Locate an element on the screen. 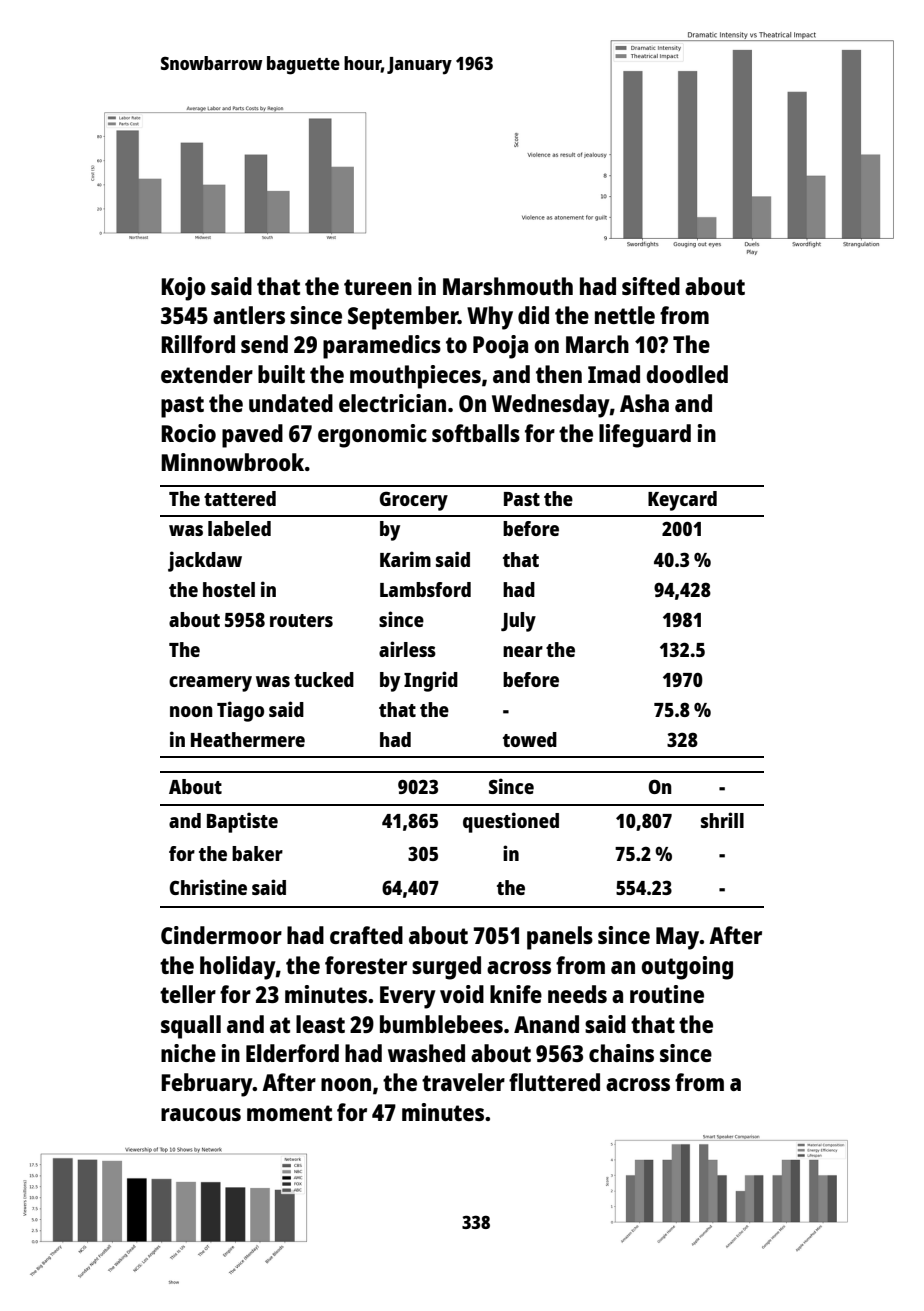 This screenshot has width=924, height=1311. Imad is located at coordinates (614, 374).
